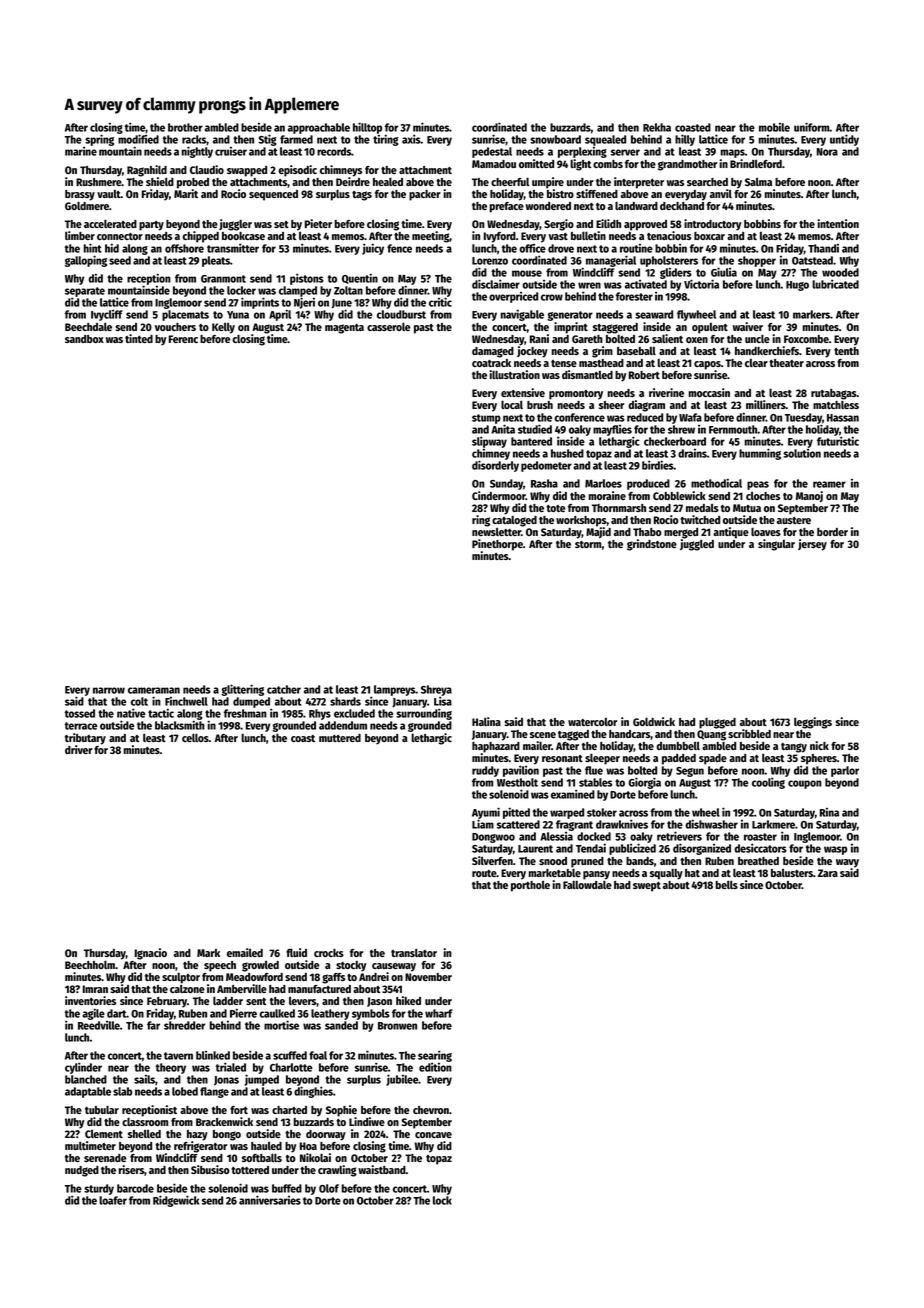 This document has width=924, height=1308. Describe the element at coordinates (151, 954) in the document. I see `Ignacio` at that location.
